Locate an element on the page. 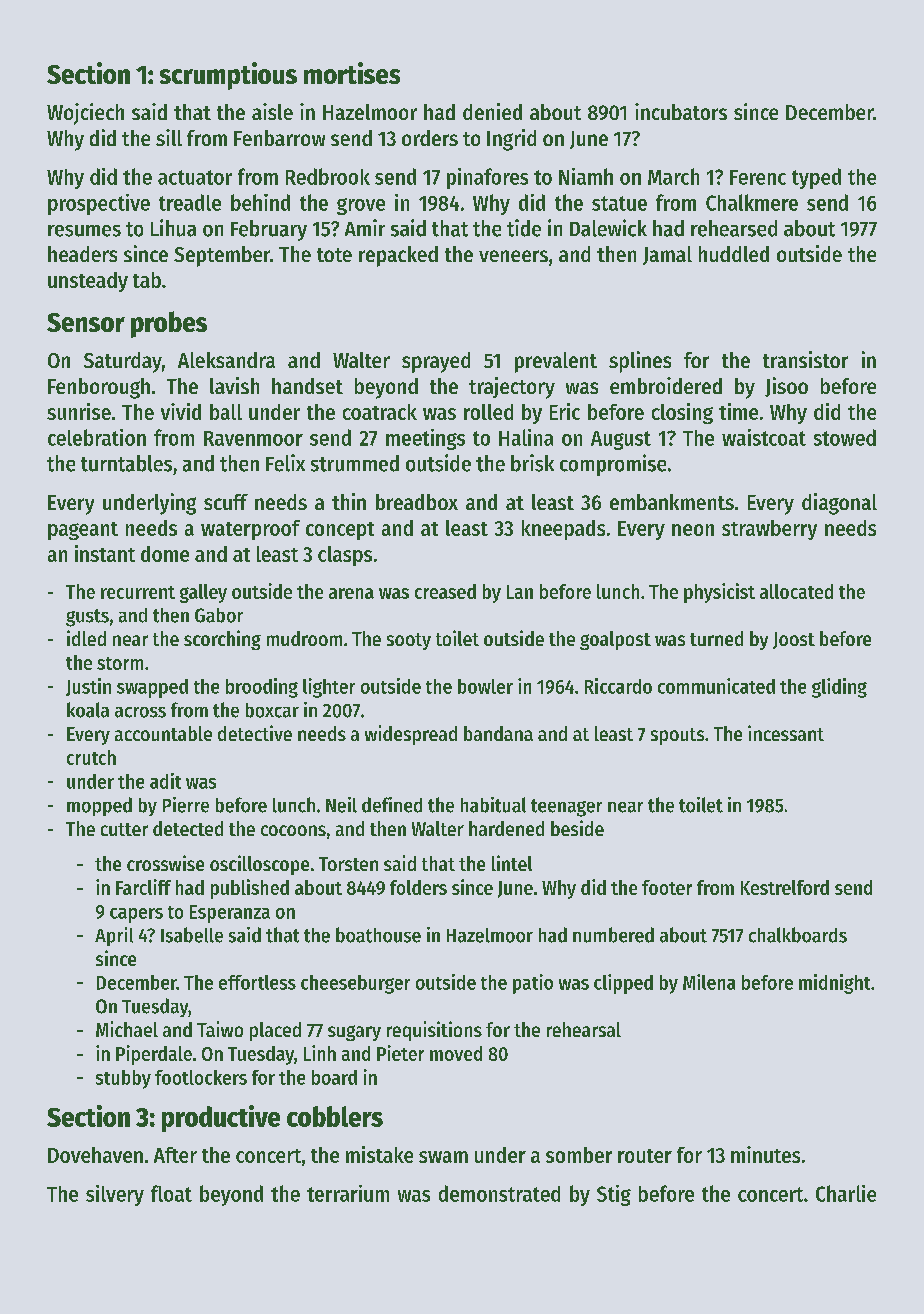  galley is located at coordinates (203, 593).
